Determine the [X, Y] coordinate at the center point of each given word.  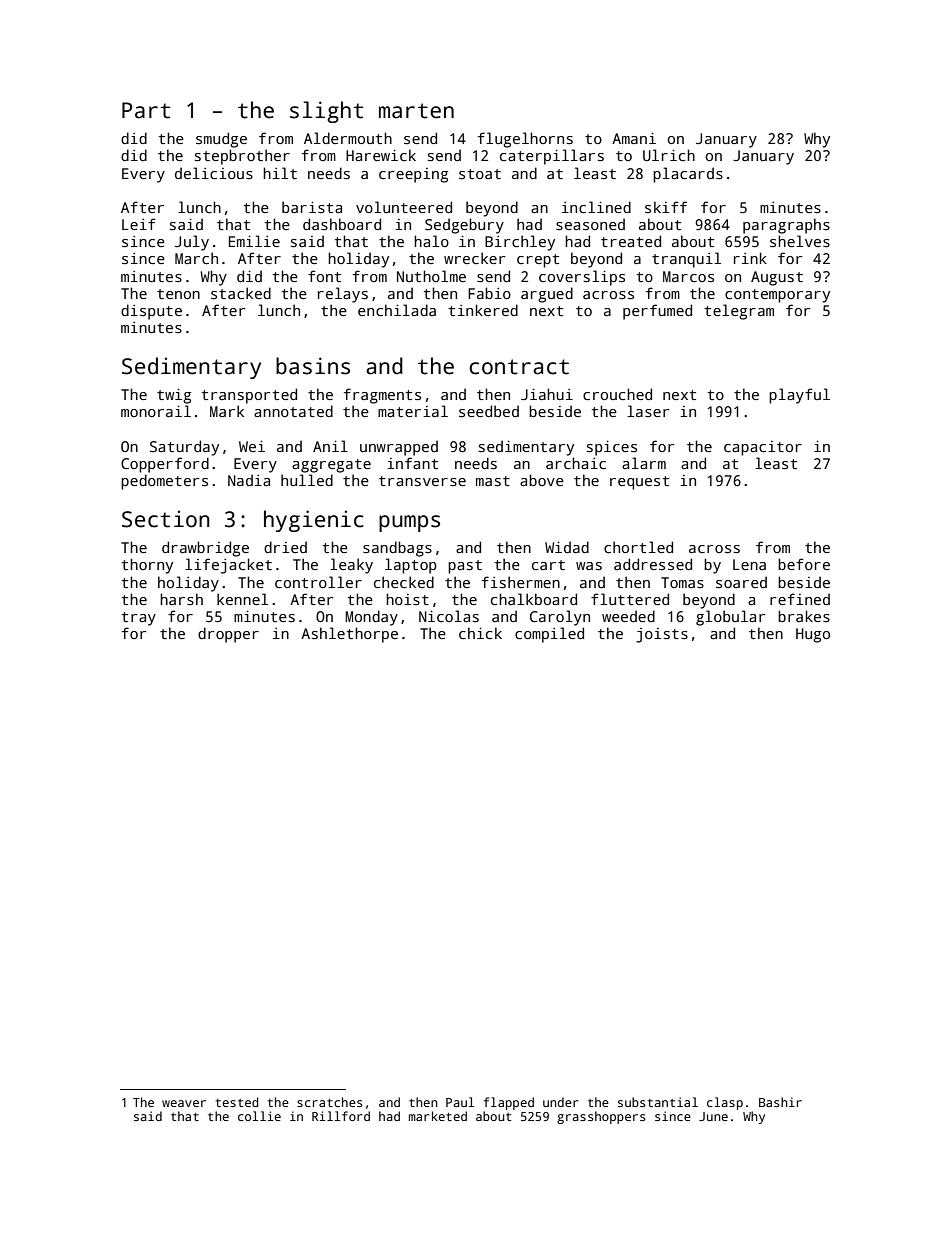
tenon [178, 294]
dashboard [342, 224]
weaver [184, 1103]
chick [480, 633]
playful [799, 396]
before [804, 564]
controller [318, 582]
